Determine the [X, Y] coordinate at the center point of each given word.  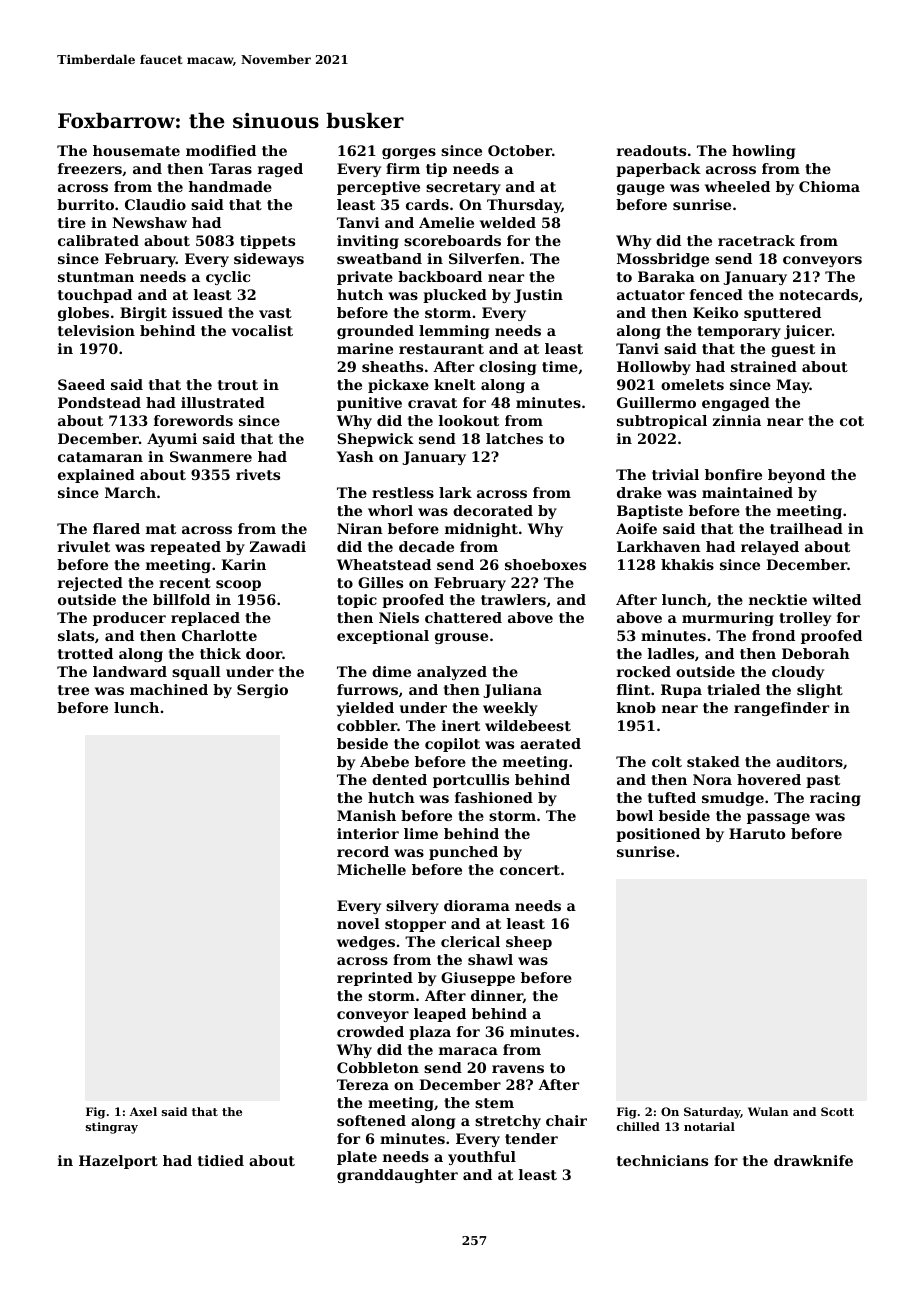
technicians [662, 1160]
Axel [143, 1111]
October [520, 150]
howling [763, 152]
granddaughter [397, 1176]
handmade [230, 186]
